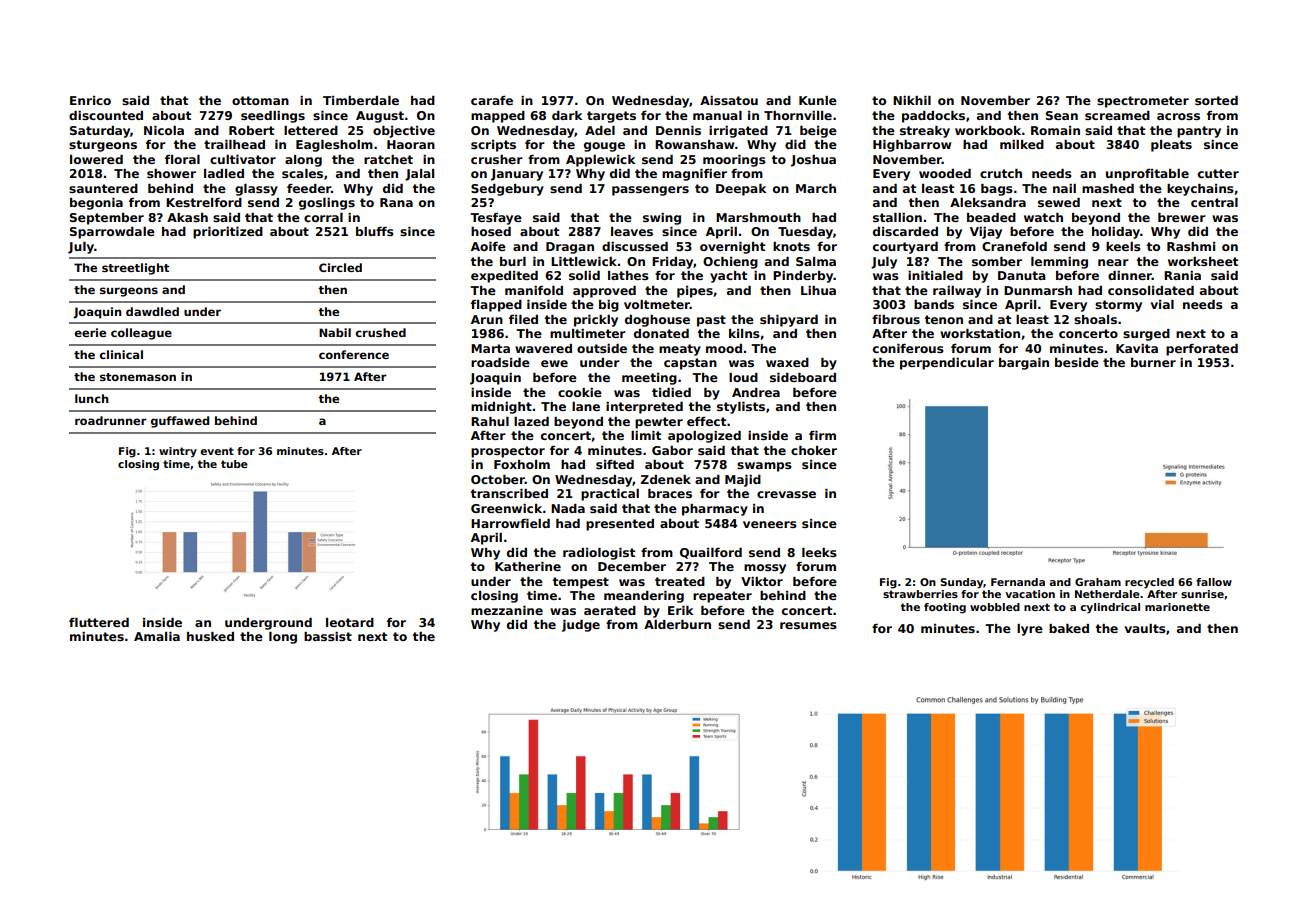  What do you see at coordinates (1145, 628) in the screenshot?
I see `vaults` at bounding box center [1145, 628].
